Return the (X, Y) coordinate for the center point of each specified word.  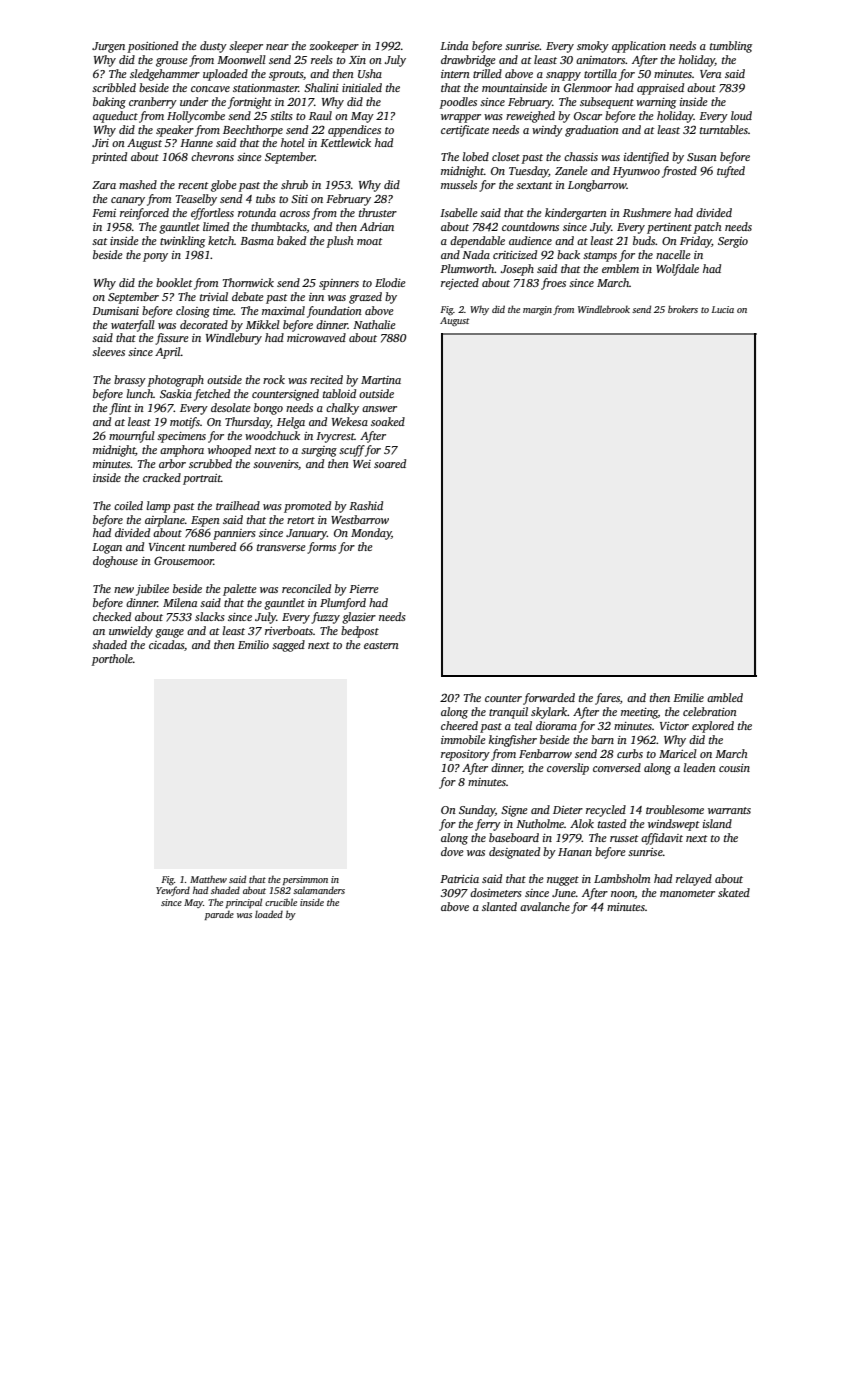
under (194, 101)
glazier (359, 618)
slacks (210, 616)
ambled (725, 697)
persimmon (305, 880)
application (639, 47)
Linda (454, 45)
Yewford (173, 891)
